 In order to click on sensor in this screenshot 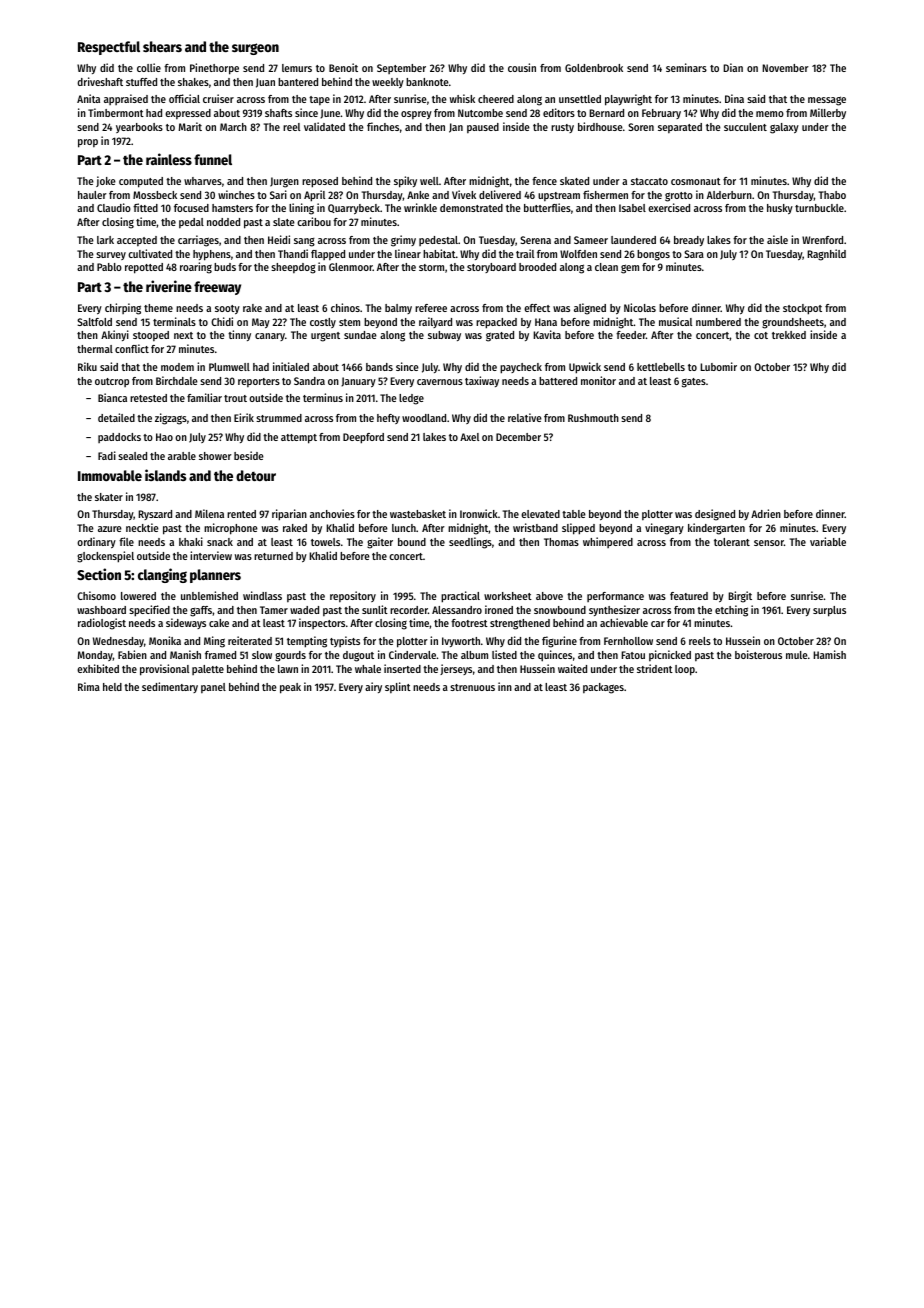, I will do `click(769, 543)`.
